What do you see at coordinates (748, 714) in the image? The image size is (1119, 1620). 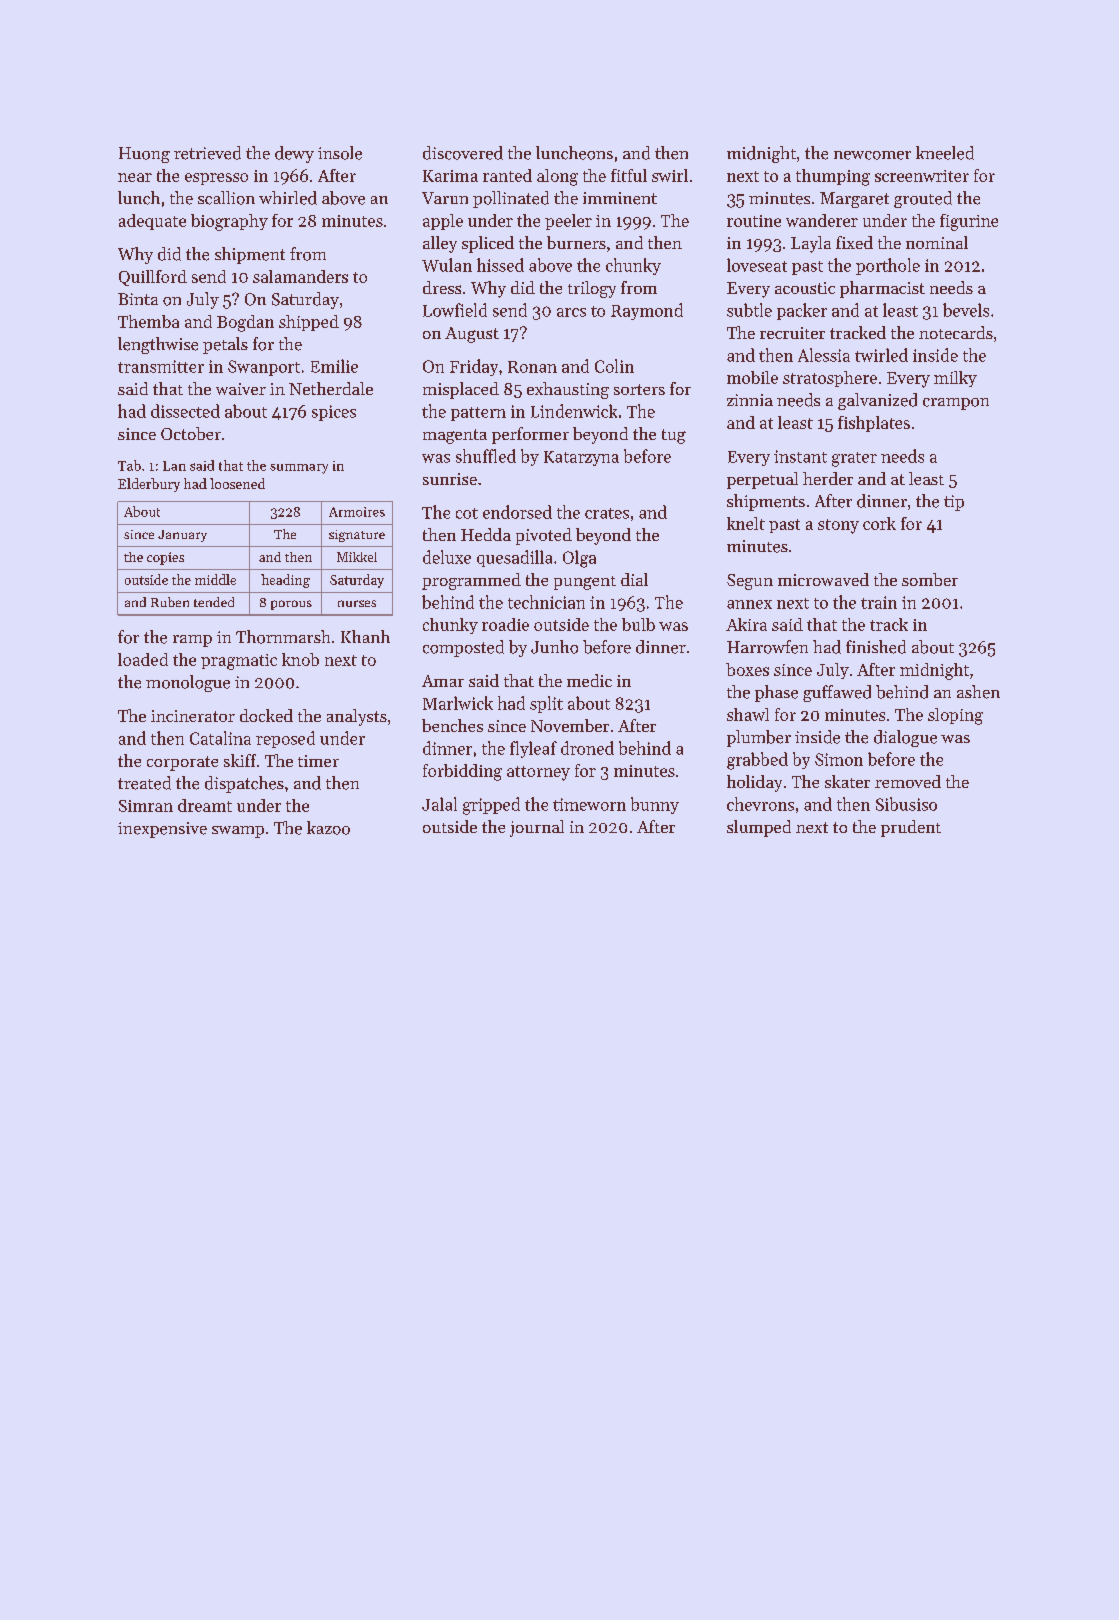 I see `shawl` at bounding box center [748, 714].
